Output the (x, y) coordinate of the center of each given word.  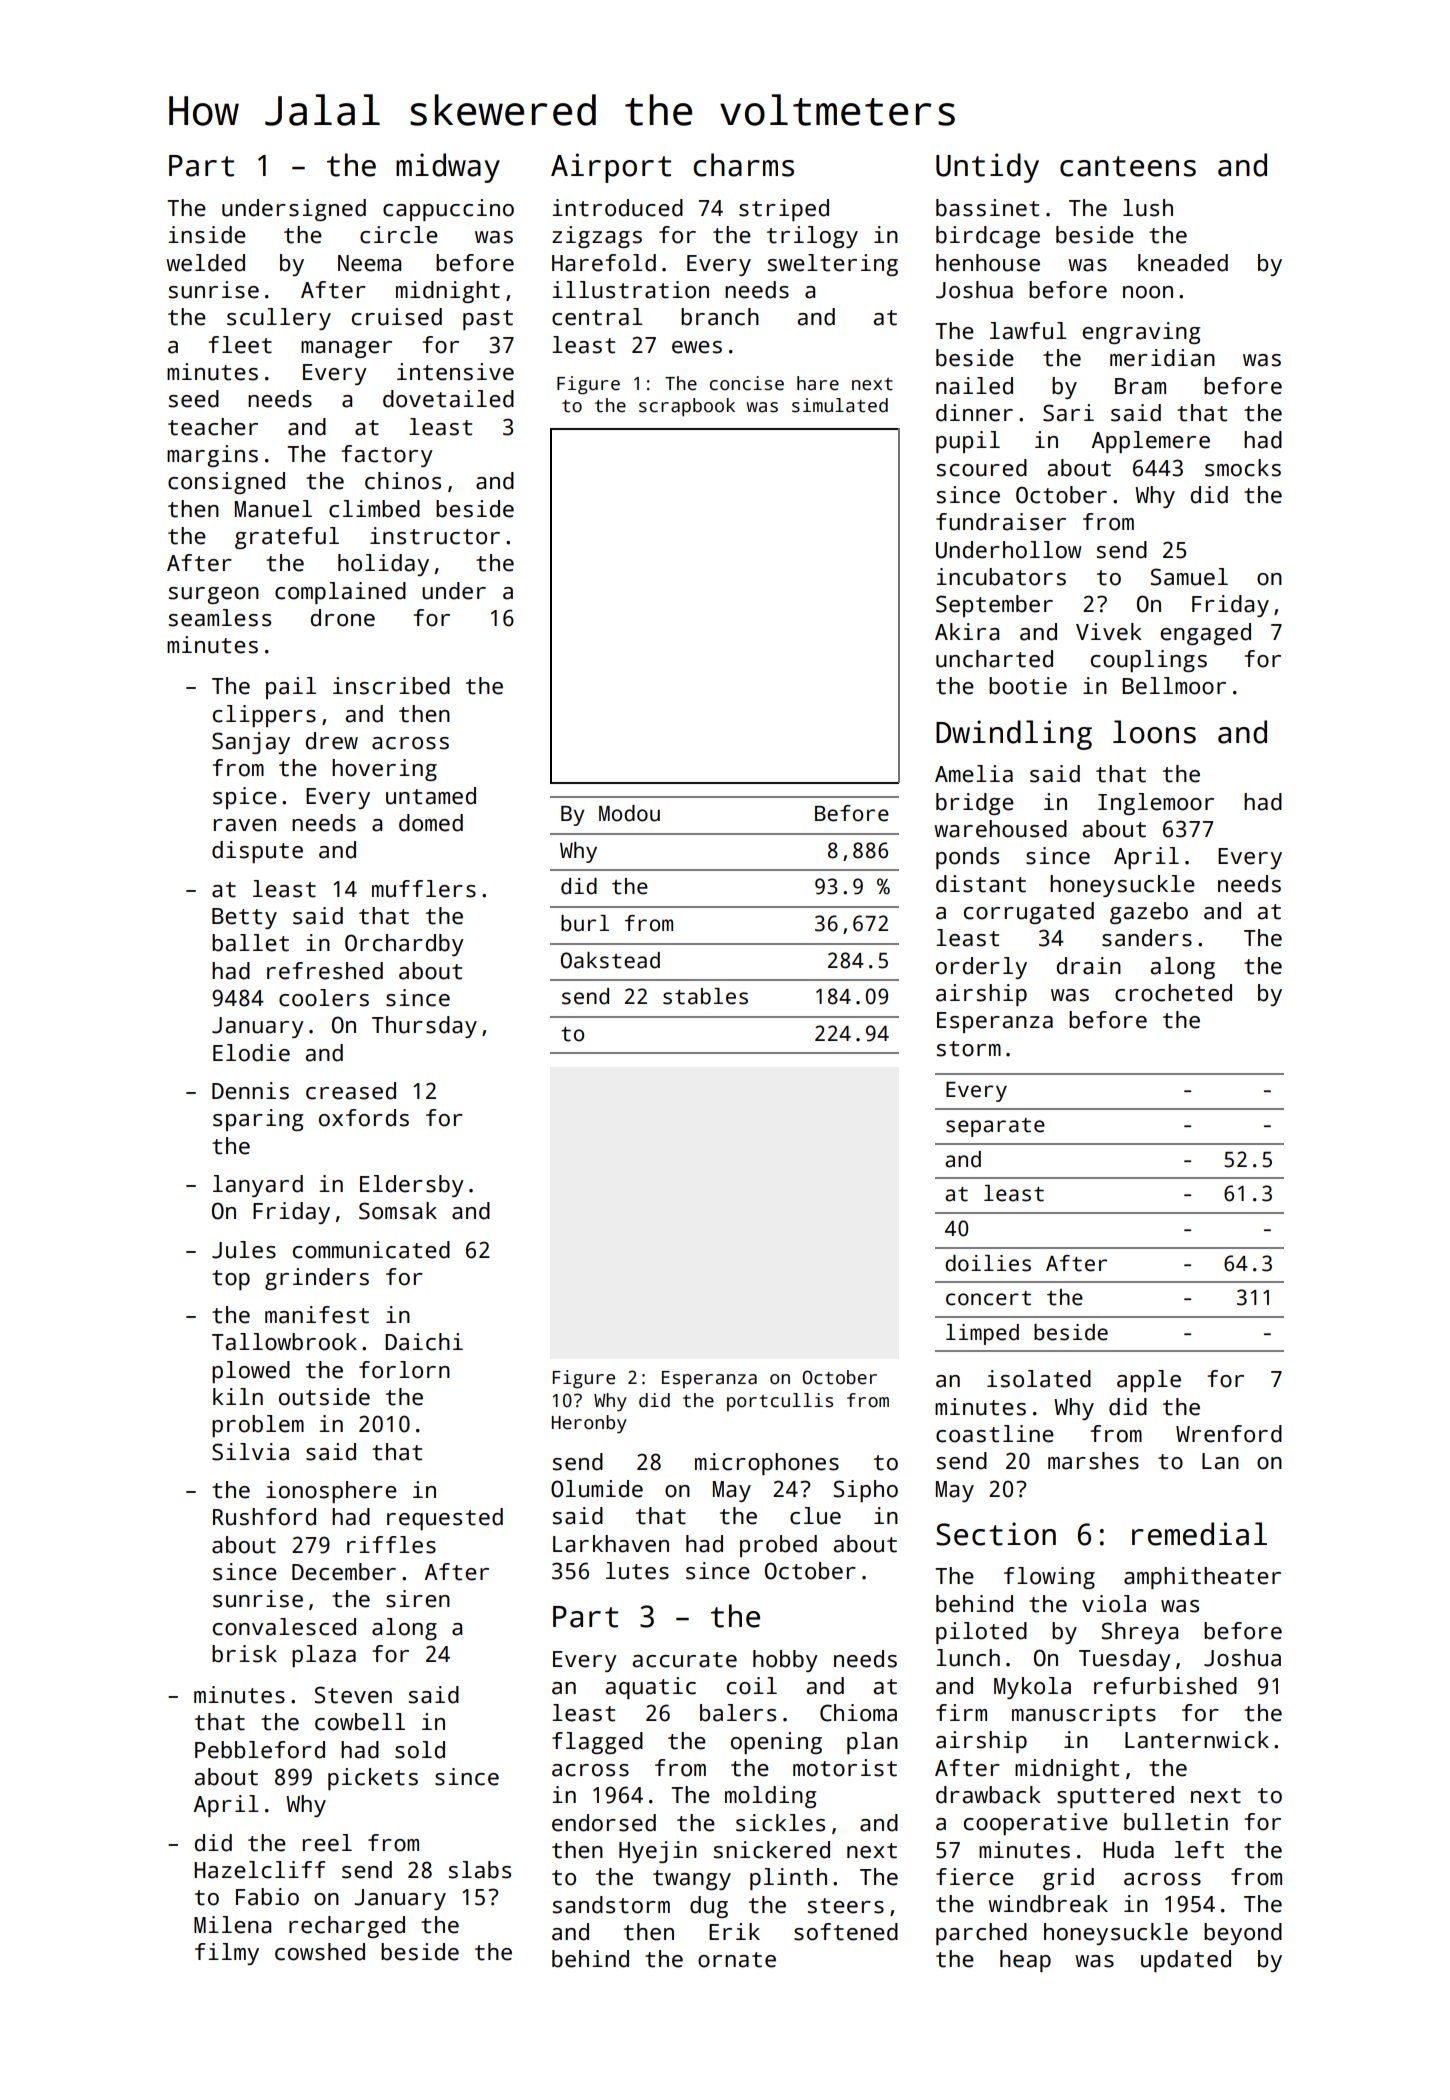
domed (431, 823)
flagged (597, 1743)
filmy (227, 1954)
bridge (975, 804)
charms (743, 165)
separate (995, 1127)
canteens (1128, 166)
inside (207, 235)
